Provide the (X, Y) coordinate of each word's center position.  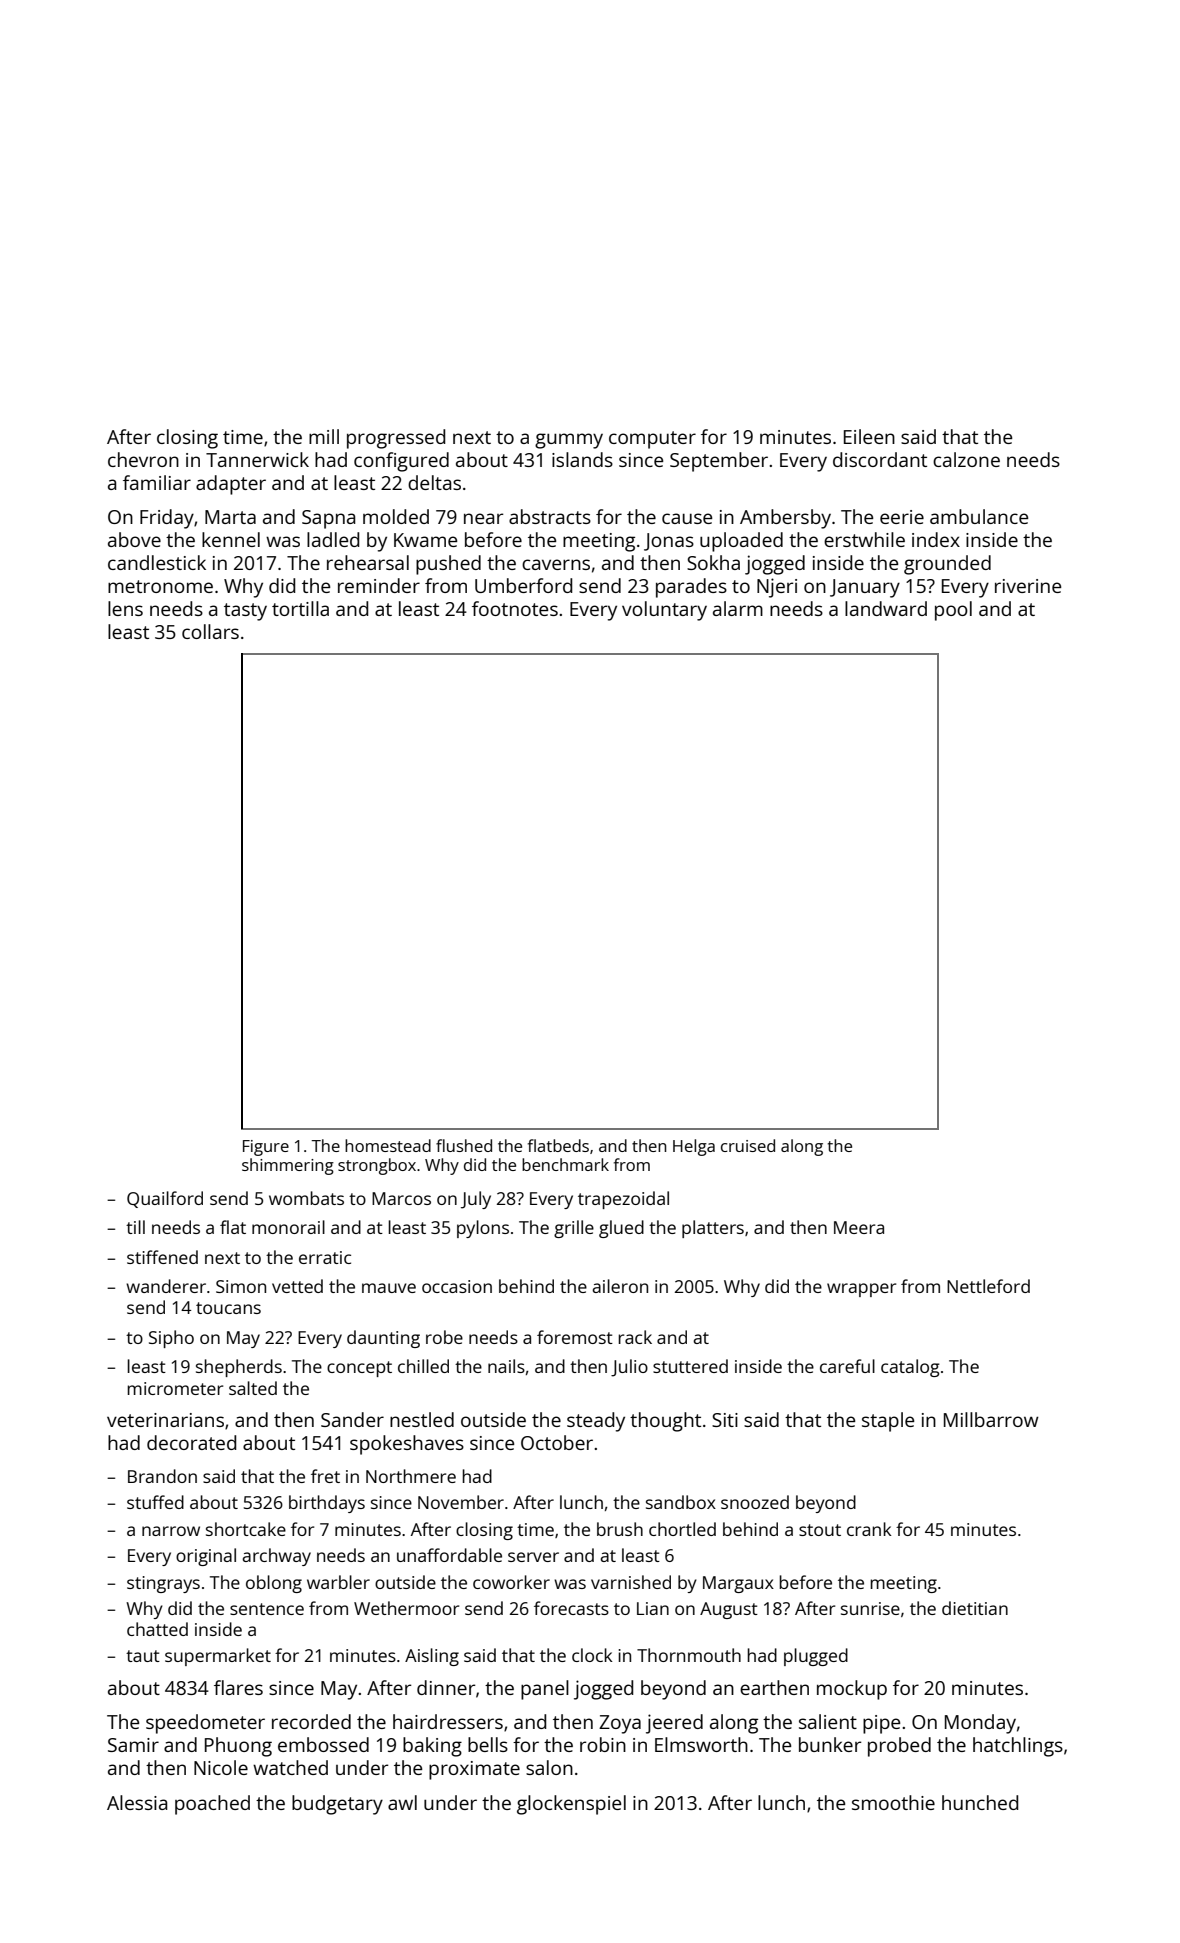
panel (545, 1690)
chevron (143, 459)
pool (953, 611)
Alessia (137, 1802)
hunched (980, 1802)
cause (687, 518)
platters (713, 1229)
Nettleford (988, 1286)
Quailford (165, 1199)
